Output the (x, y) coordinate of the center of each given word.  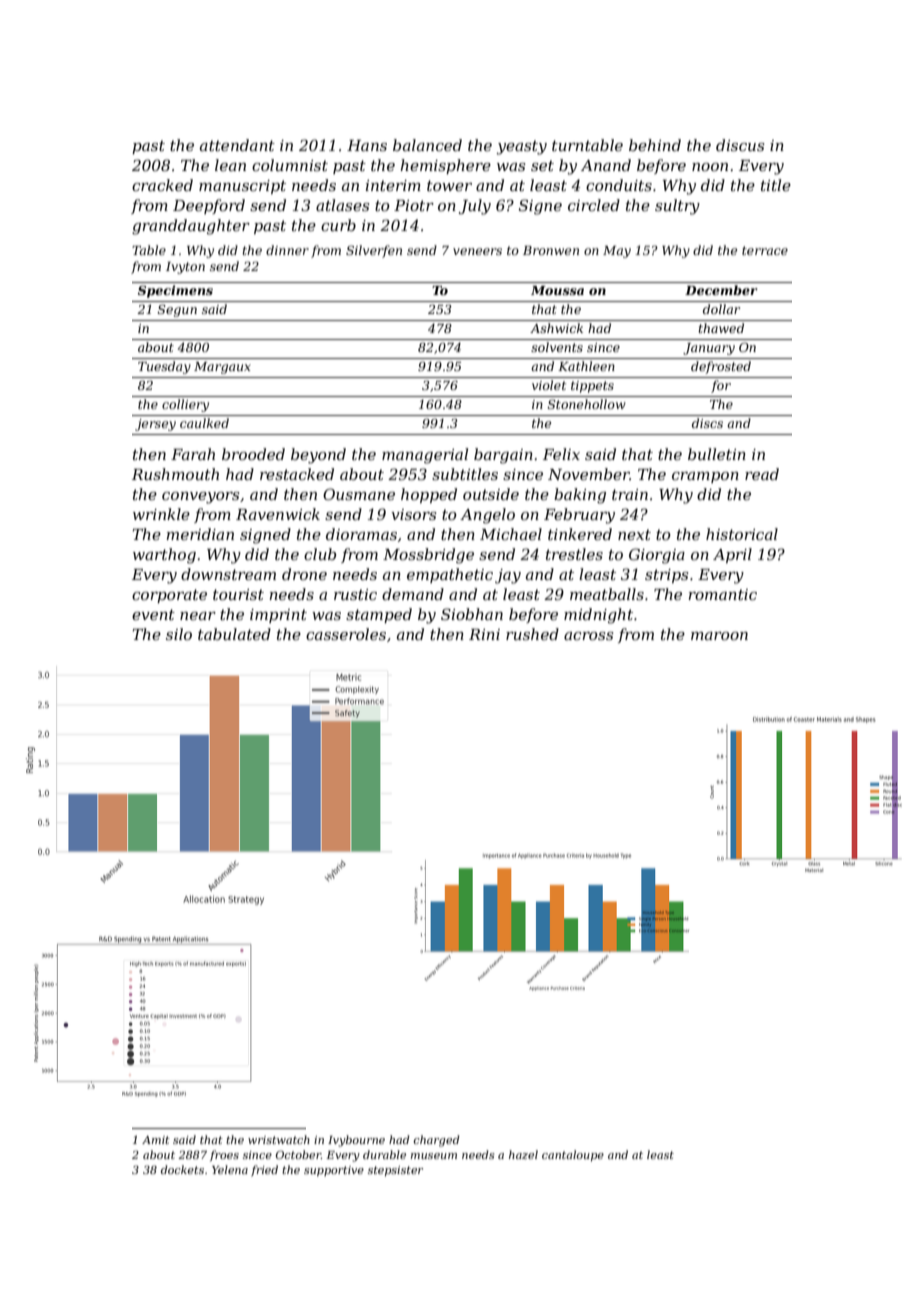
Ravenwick (278, 514)
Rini (484, 634)
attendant (237, 145)
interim (393, 185)
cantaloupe (573, 1156)
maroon (719, 636)
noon (710, 167)
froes (224, 1155)
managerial (425, 456)
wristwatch (279, 1139)
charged (436, 1141)
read (762, 474)
